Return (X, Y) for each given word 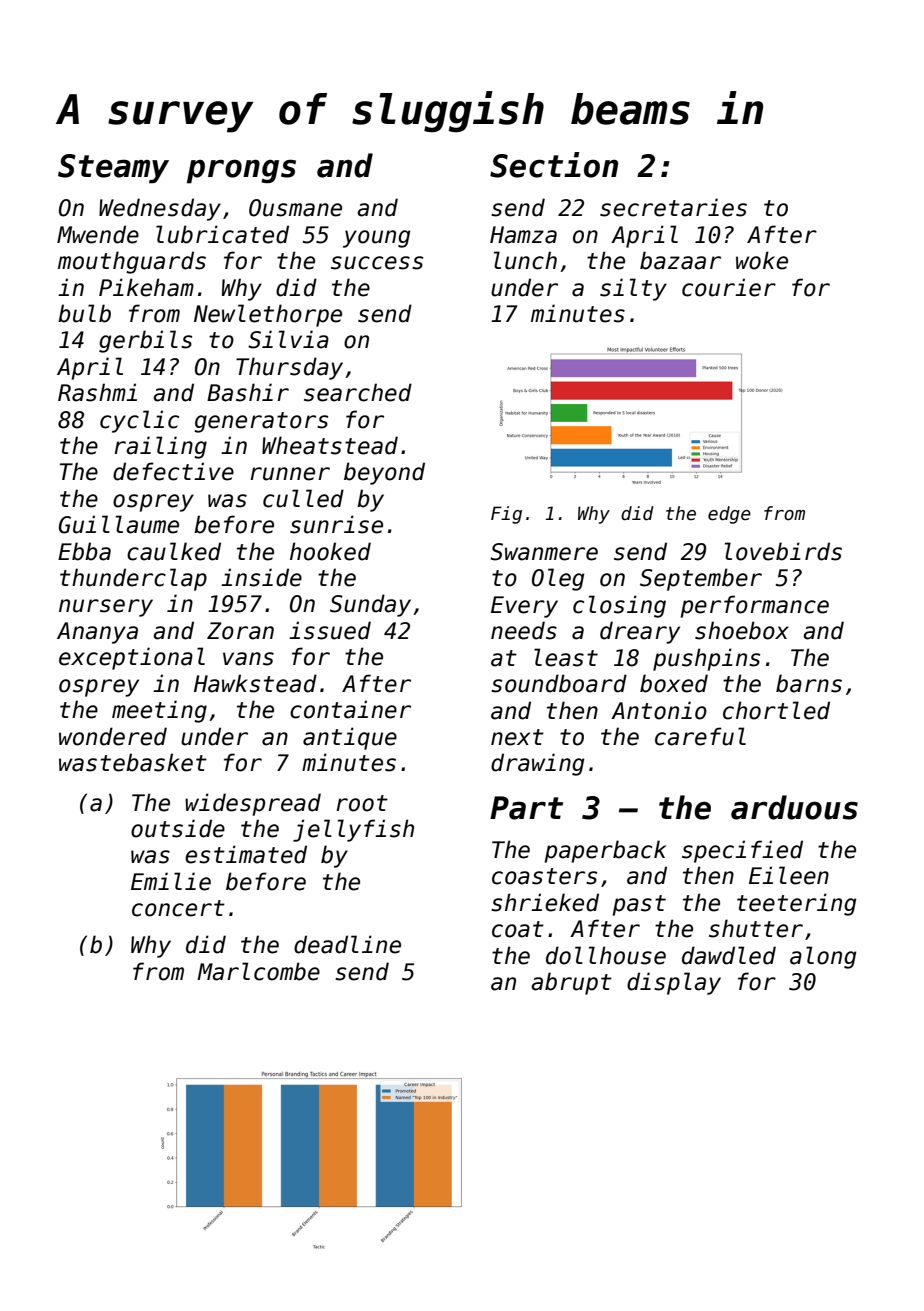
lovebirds (783, 551)
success (377, 263)
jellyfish (353, 830)
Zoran (240, 631)
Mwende (98, 234)
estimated (246, 854)
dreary (640, 632)
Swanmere (544, 552)
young (376, 239)
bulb (84, 313)
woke (762, 260)
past (639, 905)
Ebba (84, 551)
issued (330, 630)
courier (729, 287)
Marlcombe (258, 971)
